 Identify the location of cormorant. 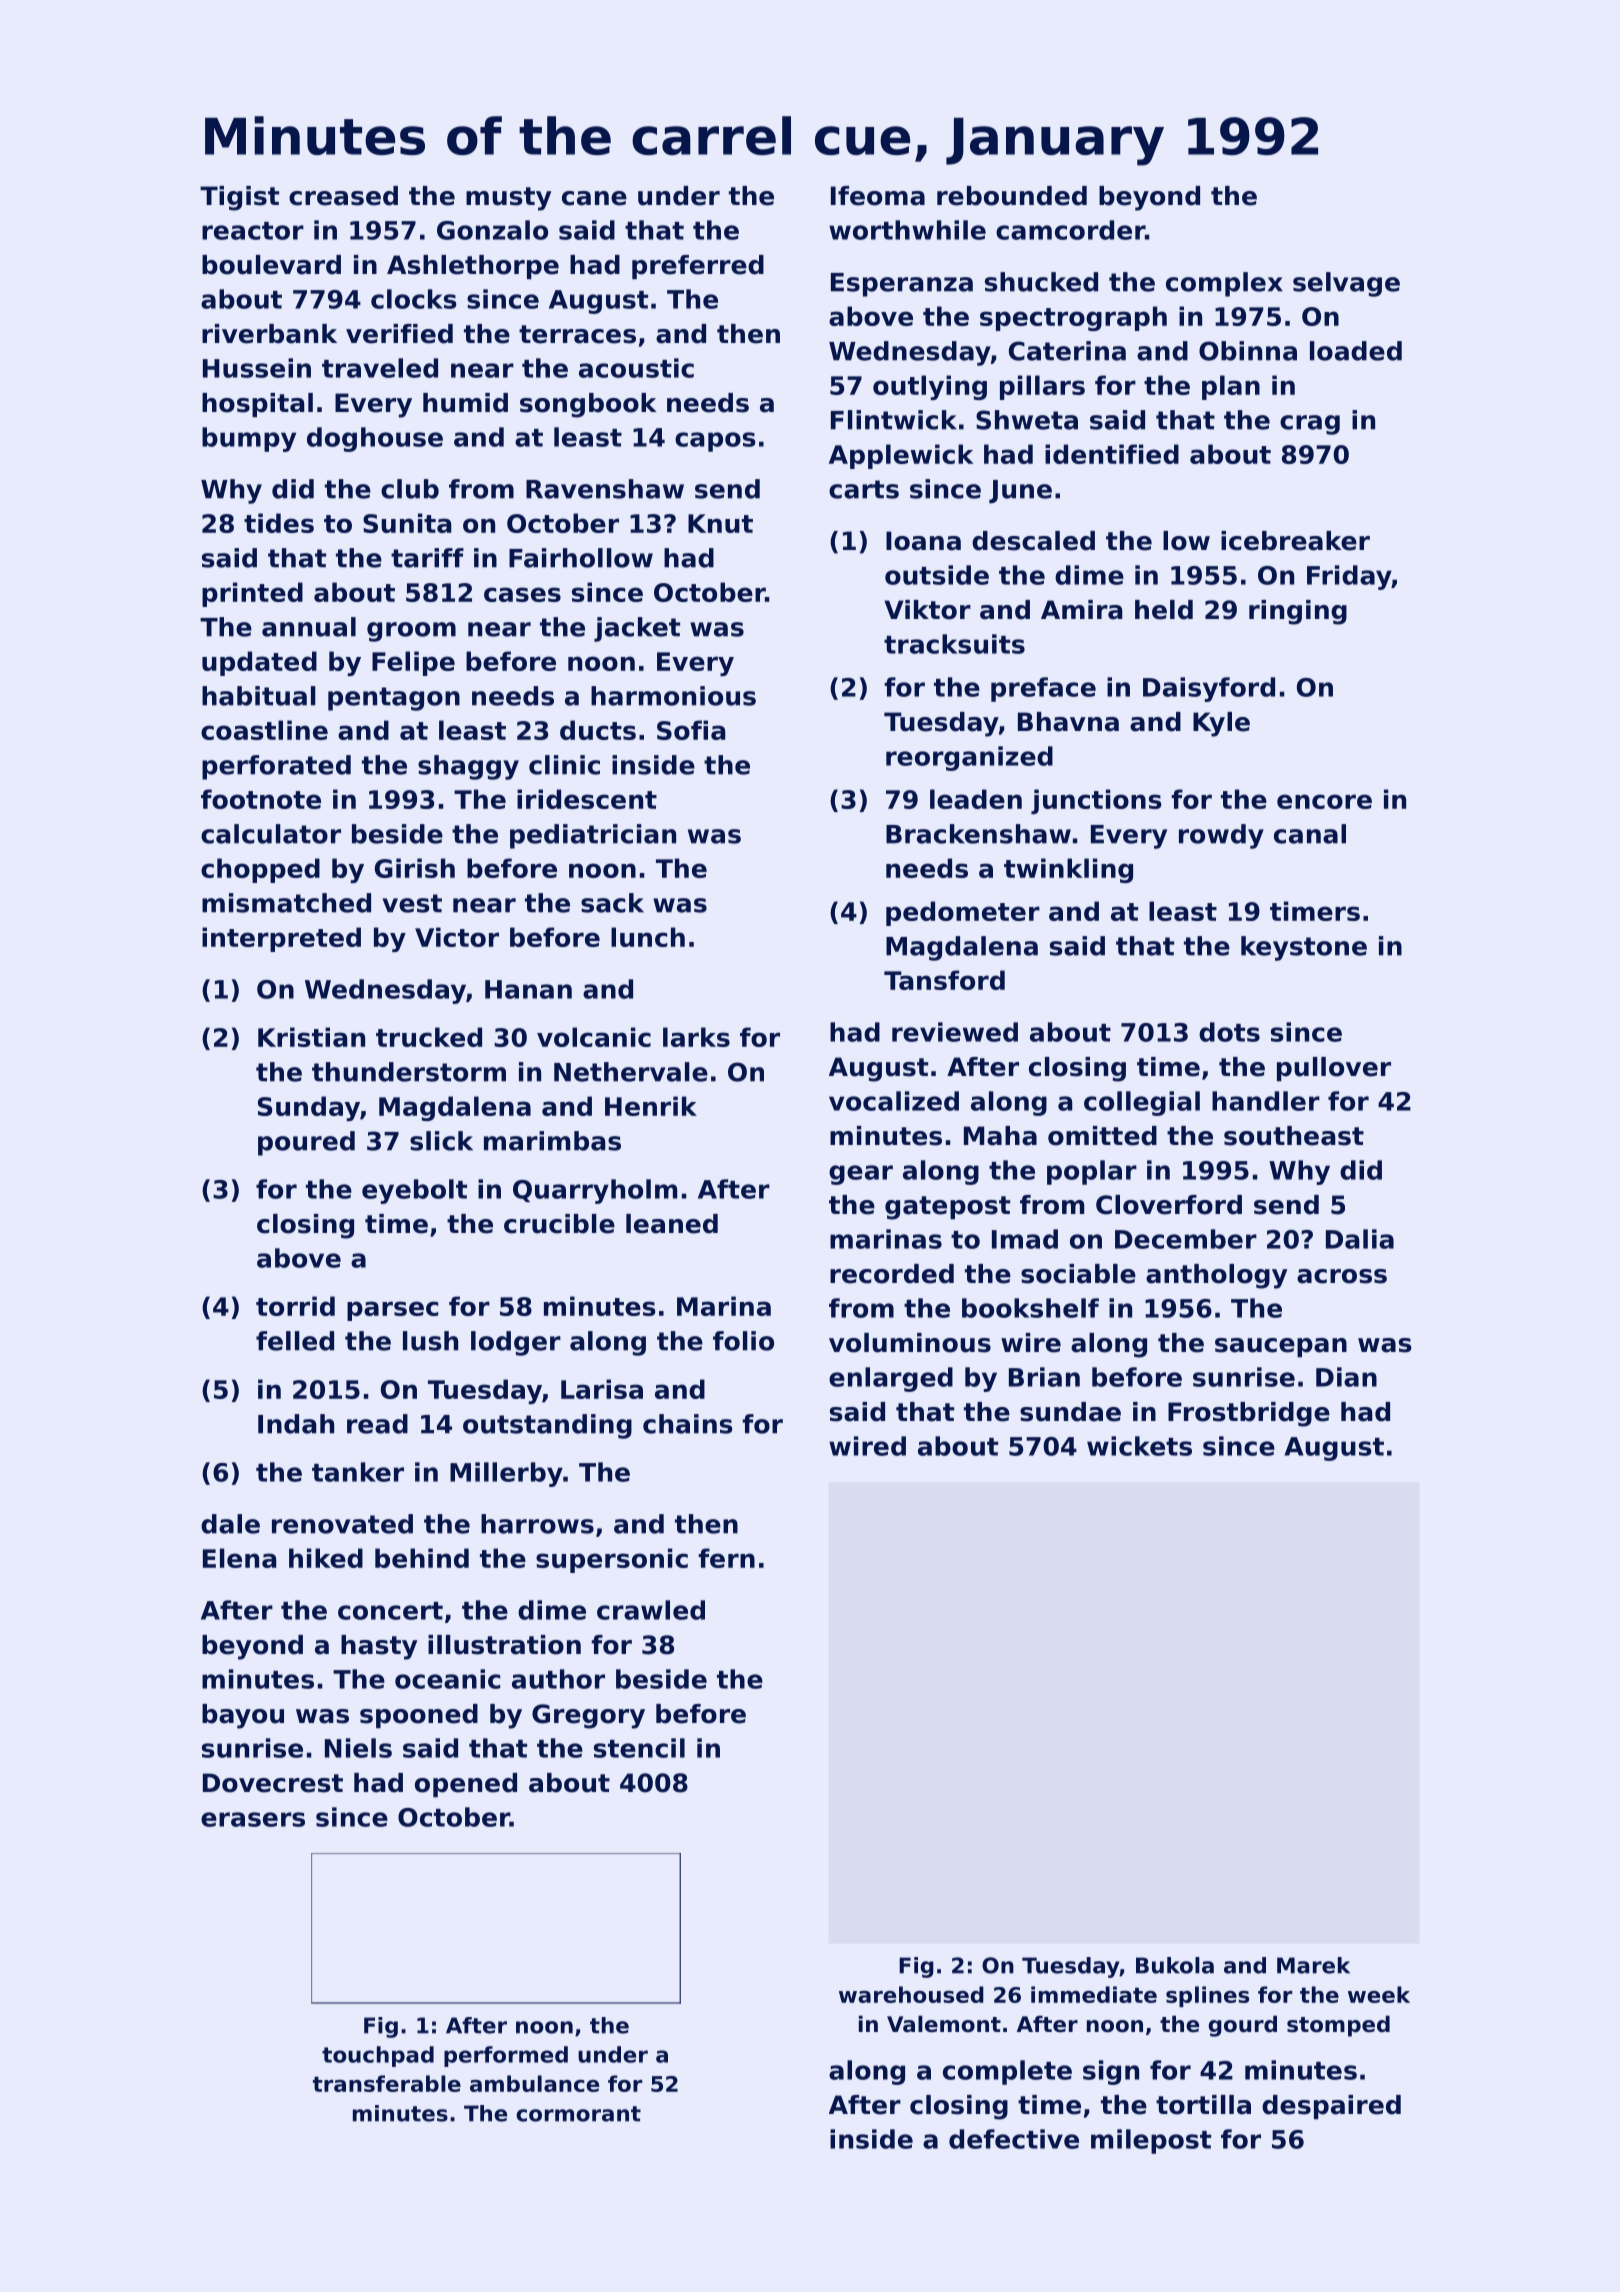
(578, 2114).
